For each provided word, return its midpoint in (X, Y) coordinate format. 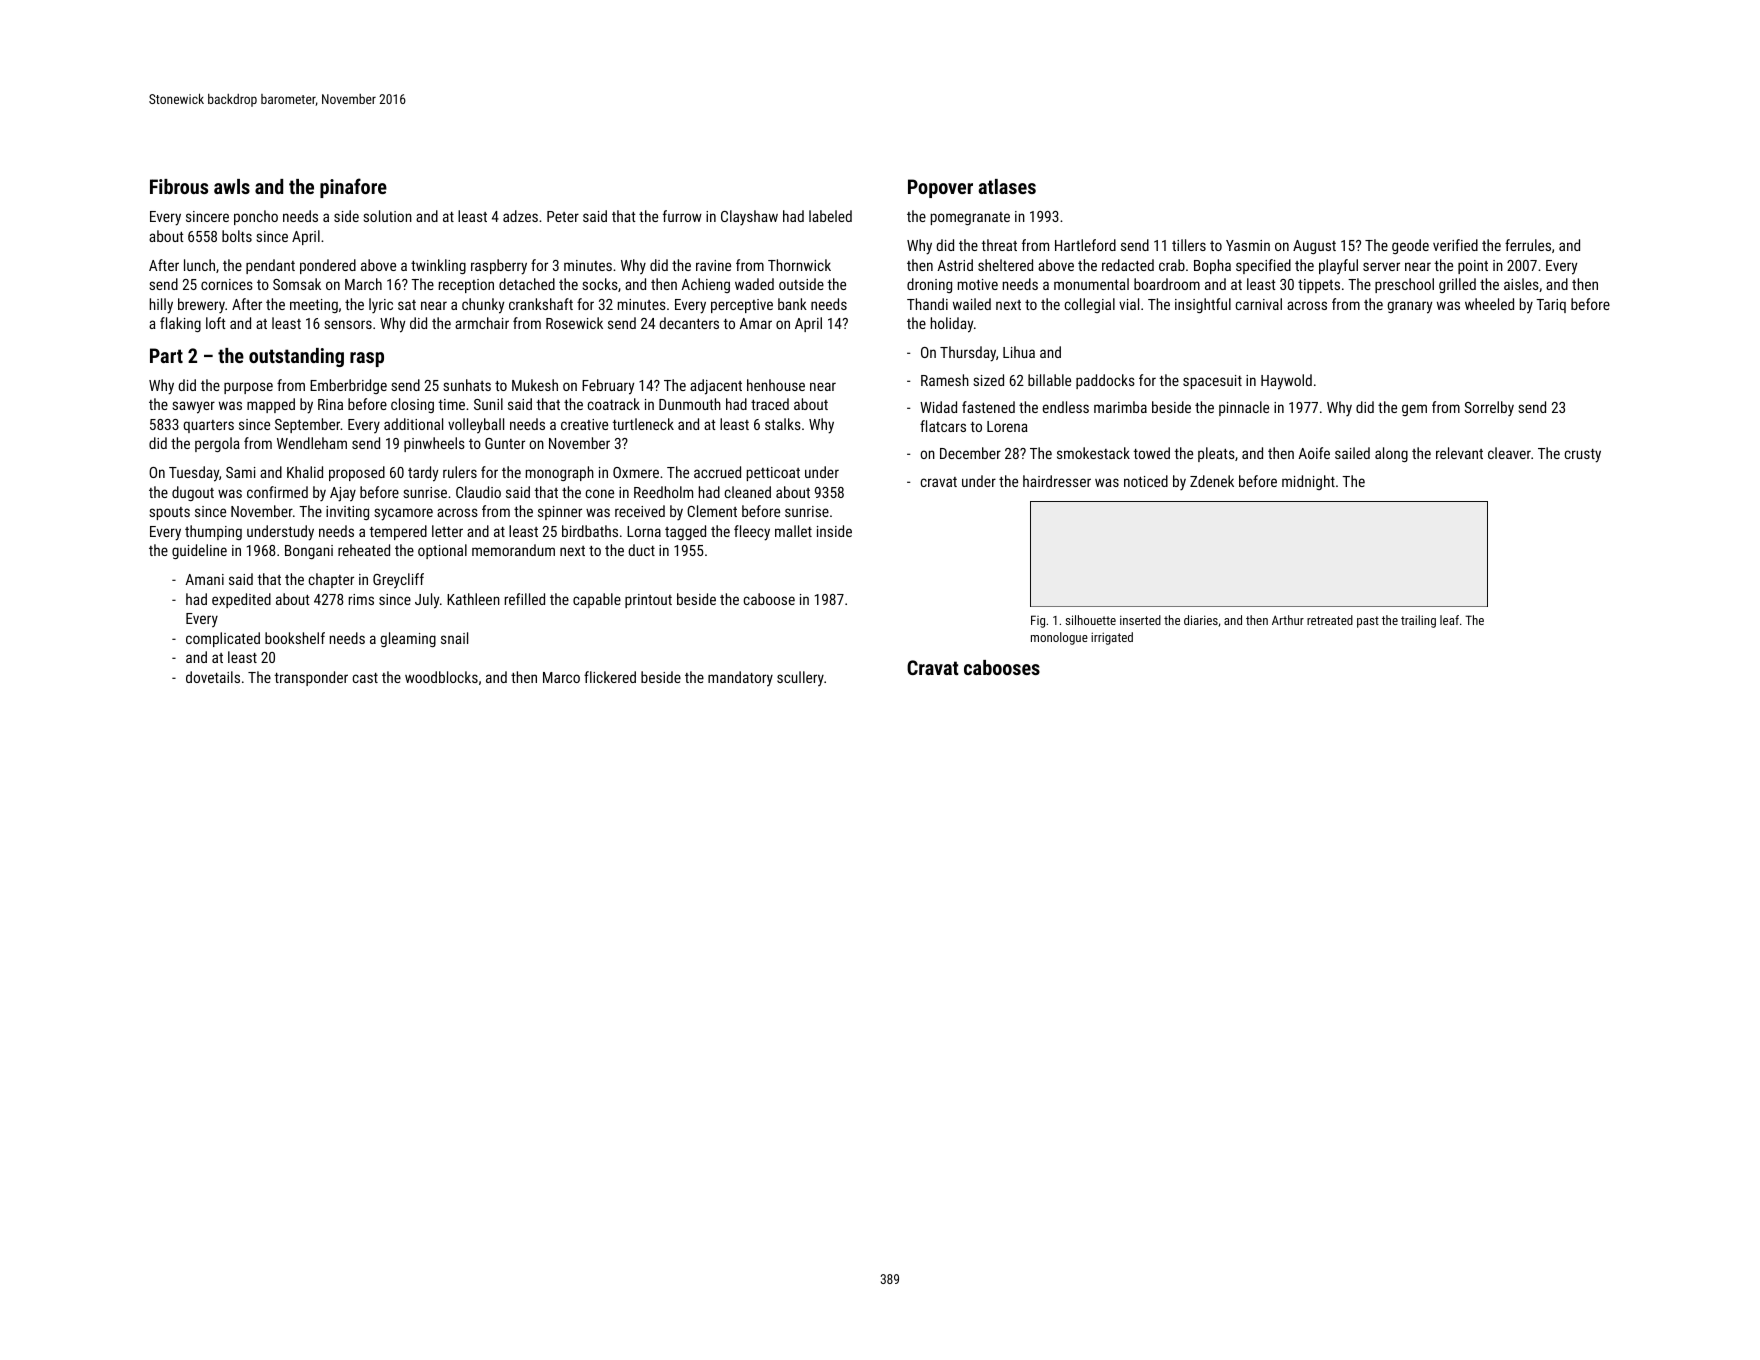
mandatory (740, 678)
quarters (208, 426)
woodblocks (441, 677)
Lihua (1019, 352)
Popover (940, 188)
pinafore (353, 188)
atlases (1007, 186)
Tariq (1551, 306)
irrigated (1112, 638)
